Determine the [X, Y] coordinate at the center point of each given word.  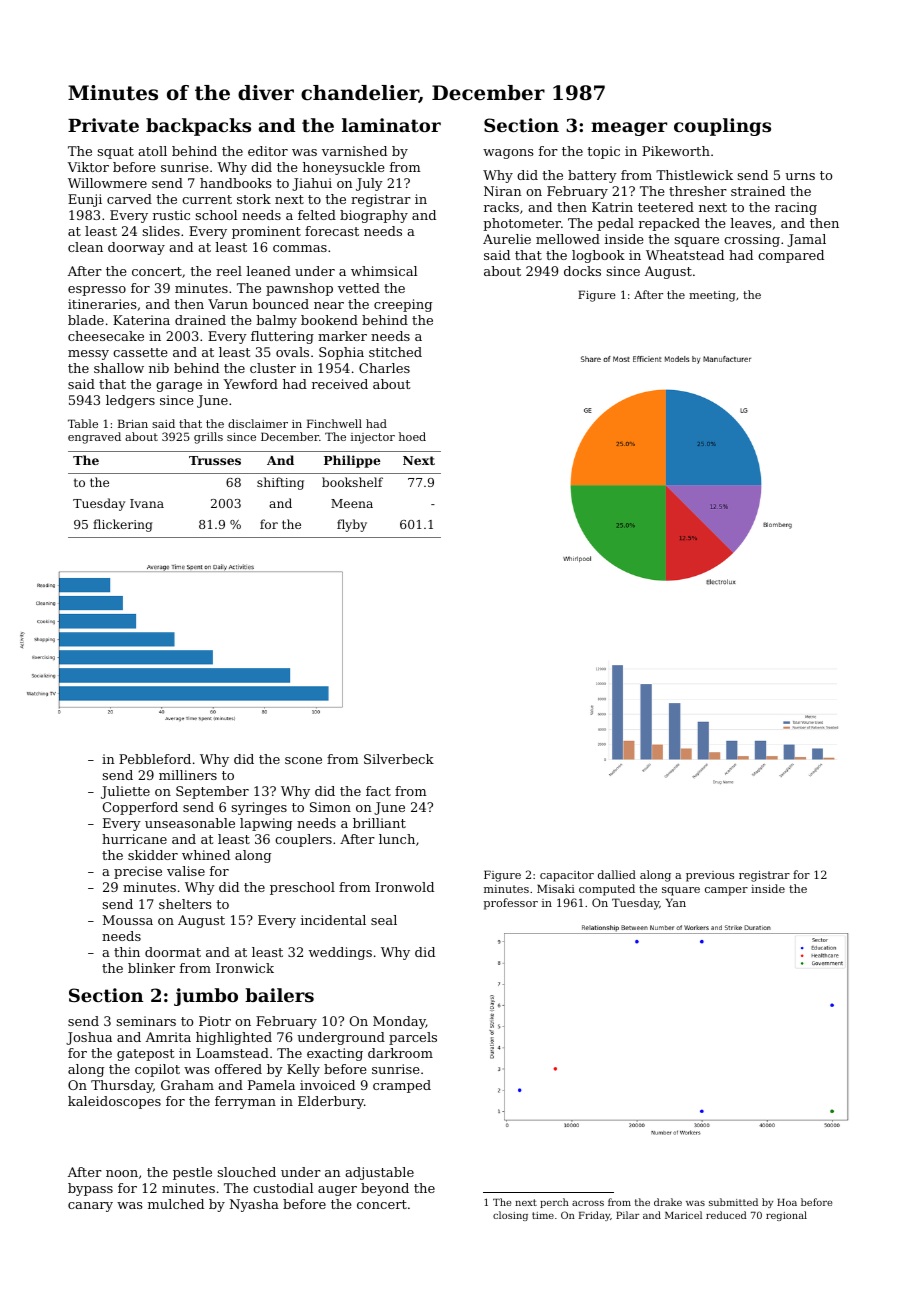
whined [206, 855]
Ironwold [404, 887]
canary [90, 1207]
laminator [391, 125]
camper [726, 891]
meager [629, 129]
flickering [123, 525]
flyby [352, 525]
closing [510, 1216]
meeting [712, 296]
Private [103, 125]
